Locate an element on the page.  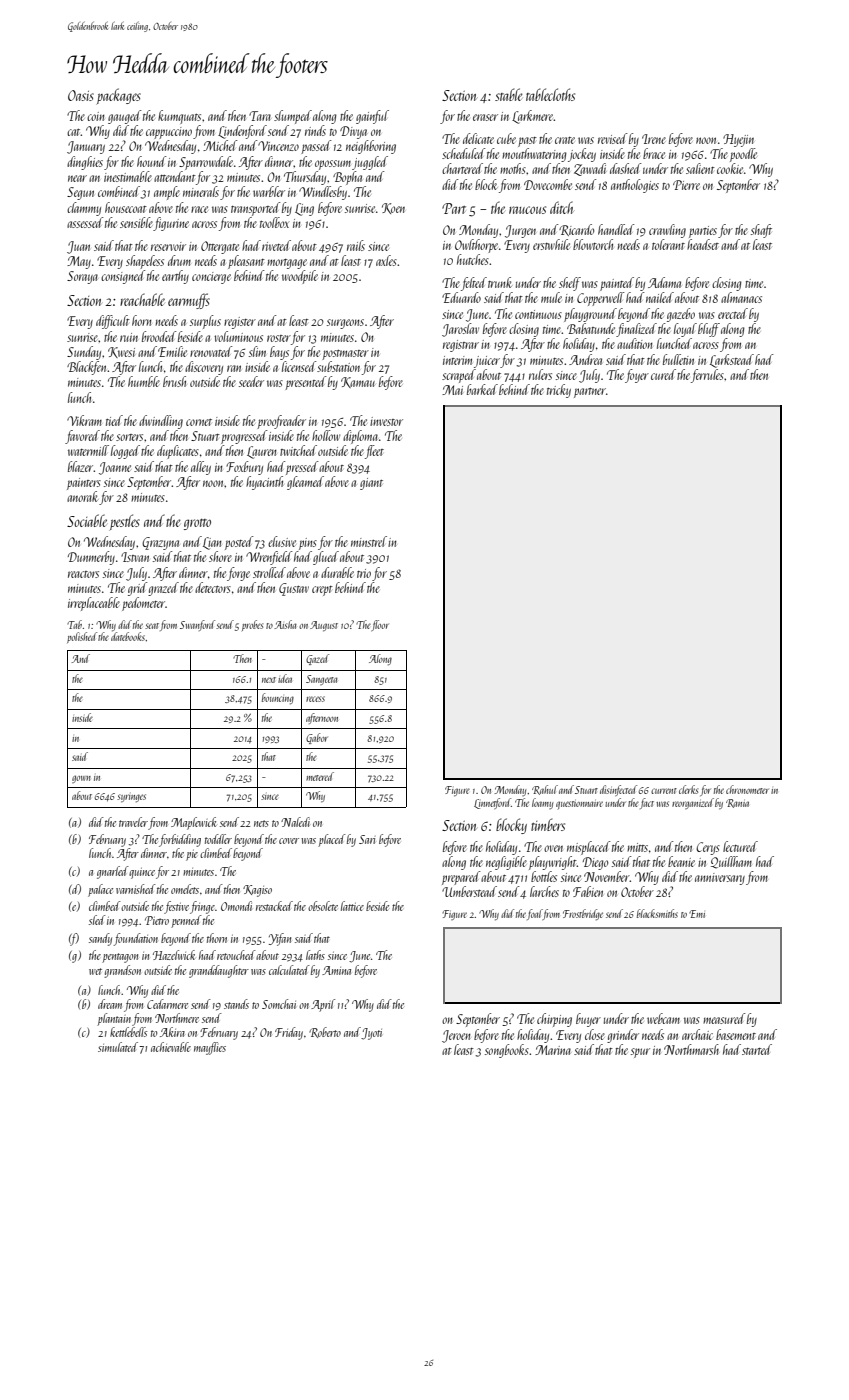
Linnetford is located at coordinates (492, 803).
